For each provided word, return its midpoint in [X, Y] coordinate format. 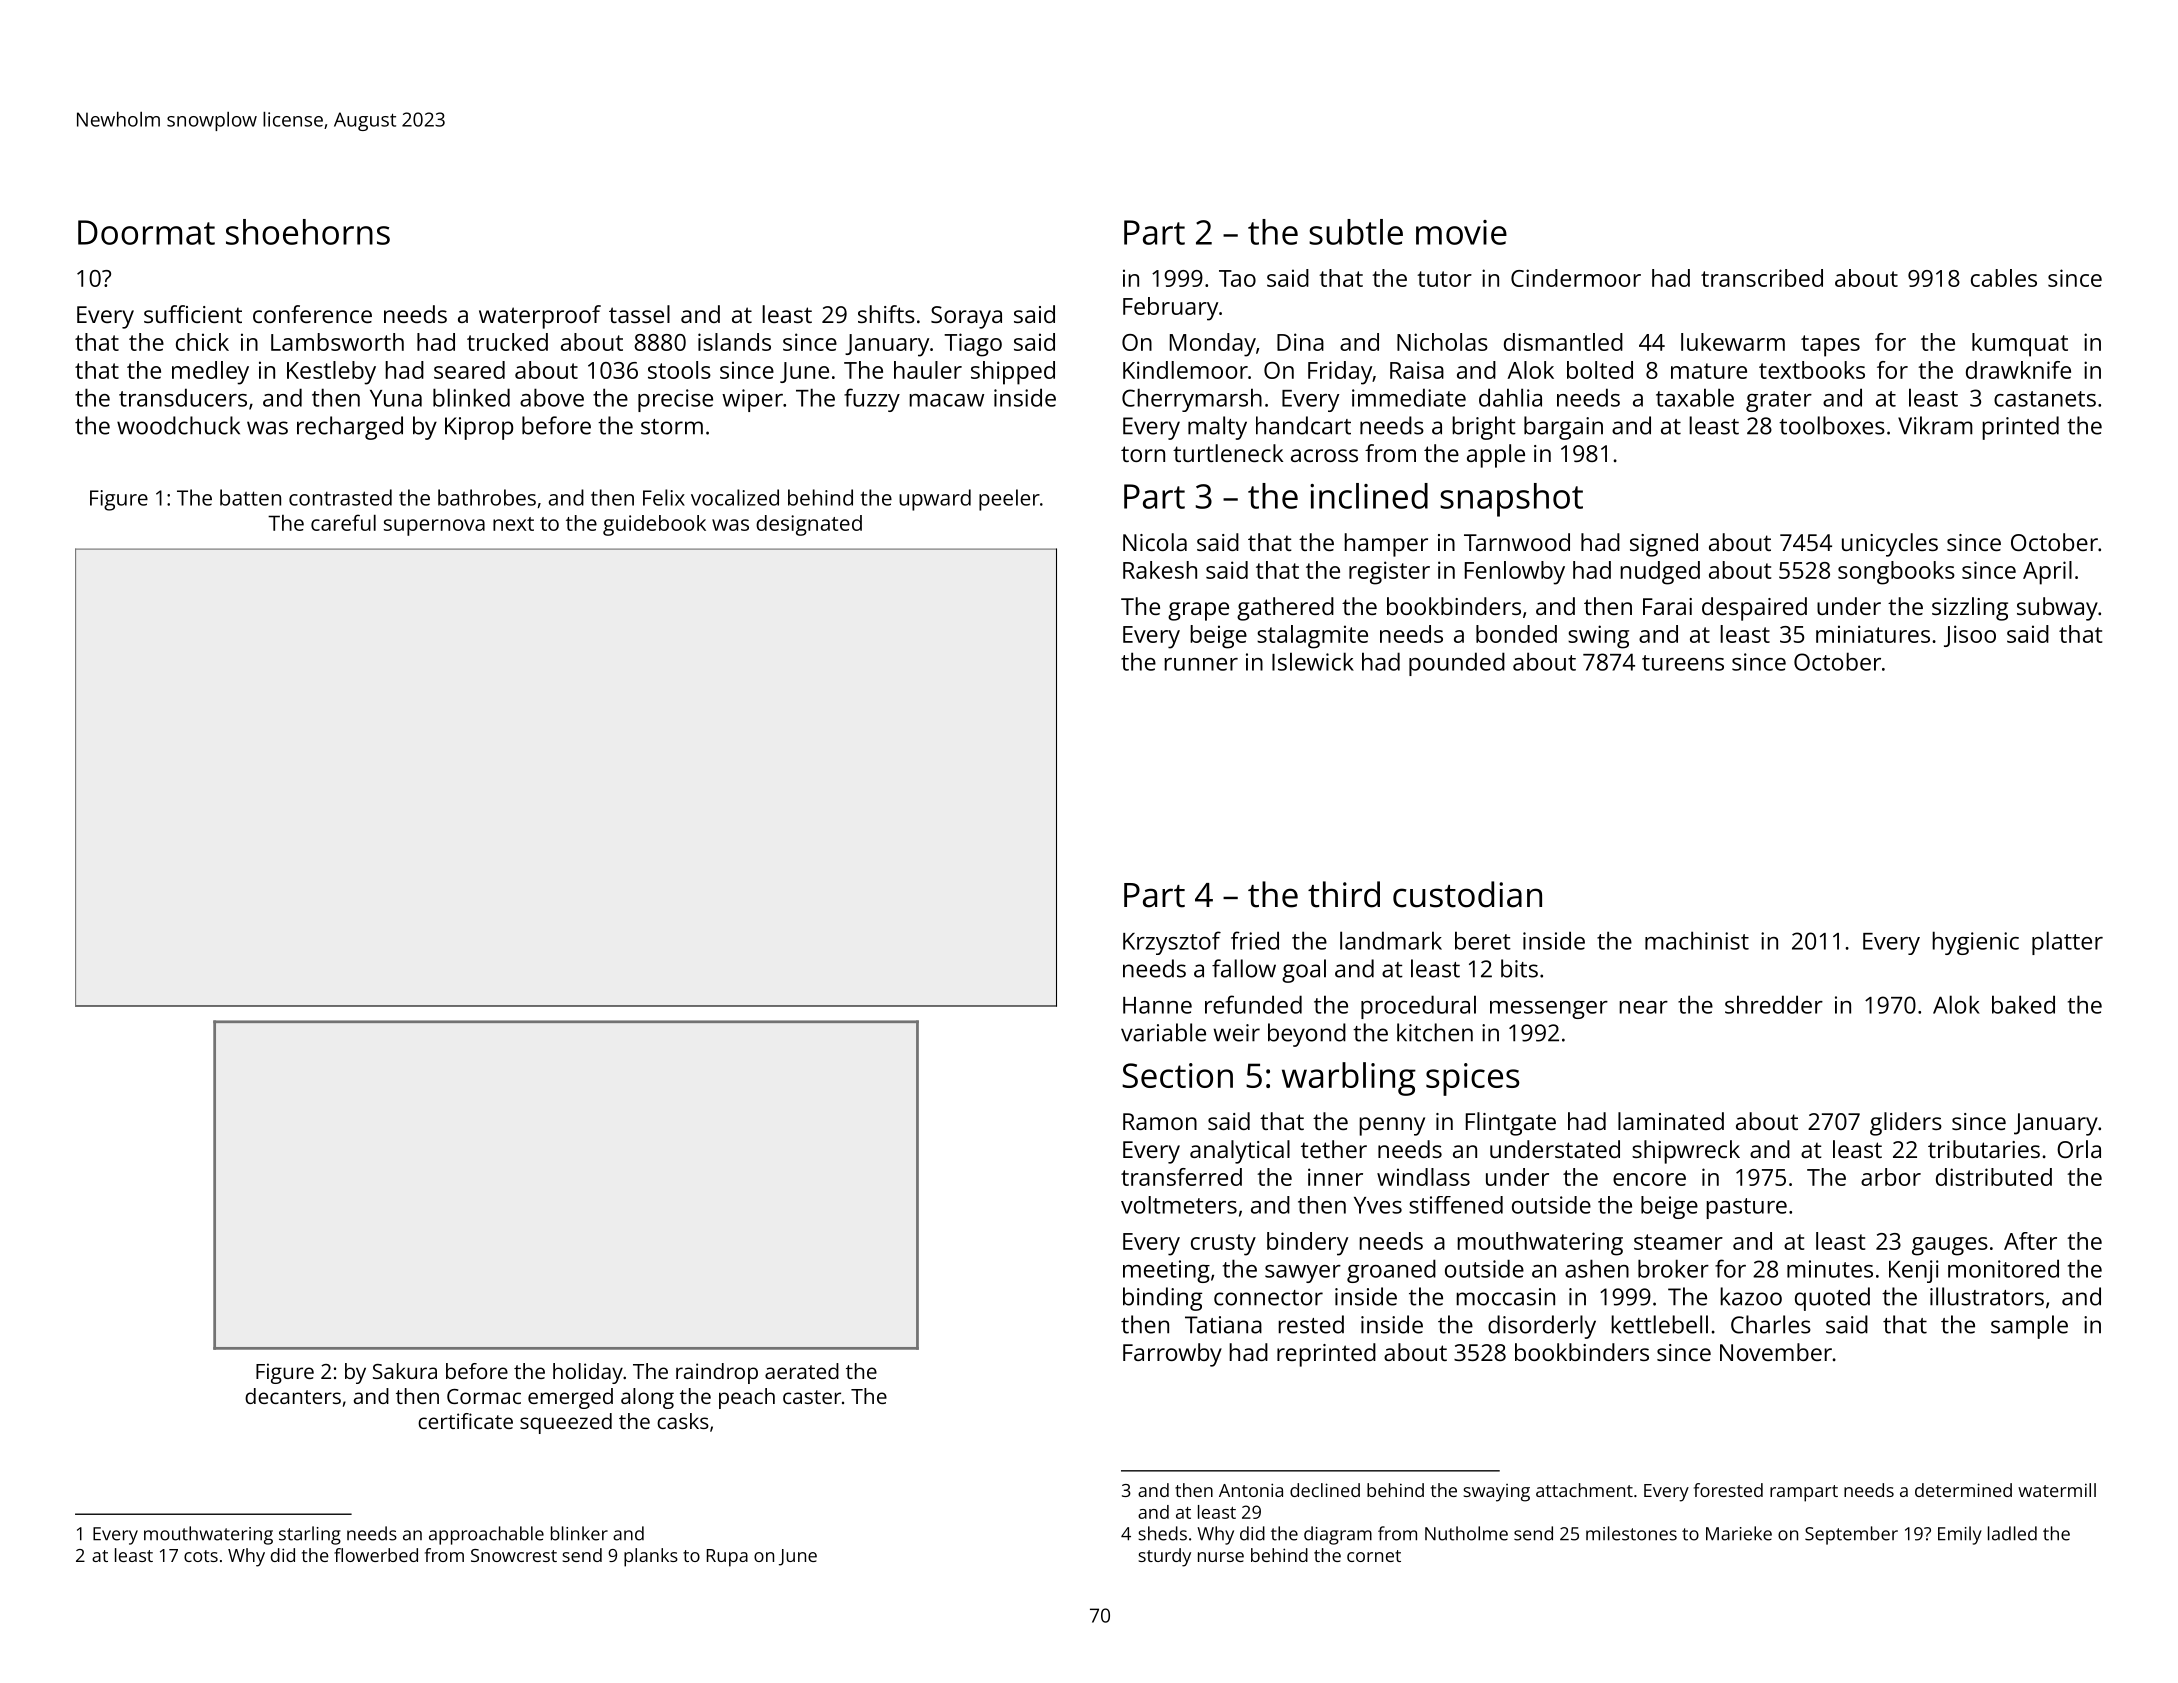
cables [2004, 278]
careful [343, 522]
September [1851, 1535]
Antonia [1251, 1490]
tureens [1683, 663]
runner [1201, 664]
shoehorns [308, 232]
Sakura [405, 1371]
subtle [1356, 232]
